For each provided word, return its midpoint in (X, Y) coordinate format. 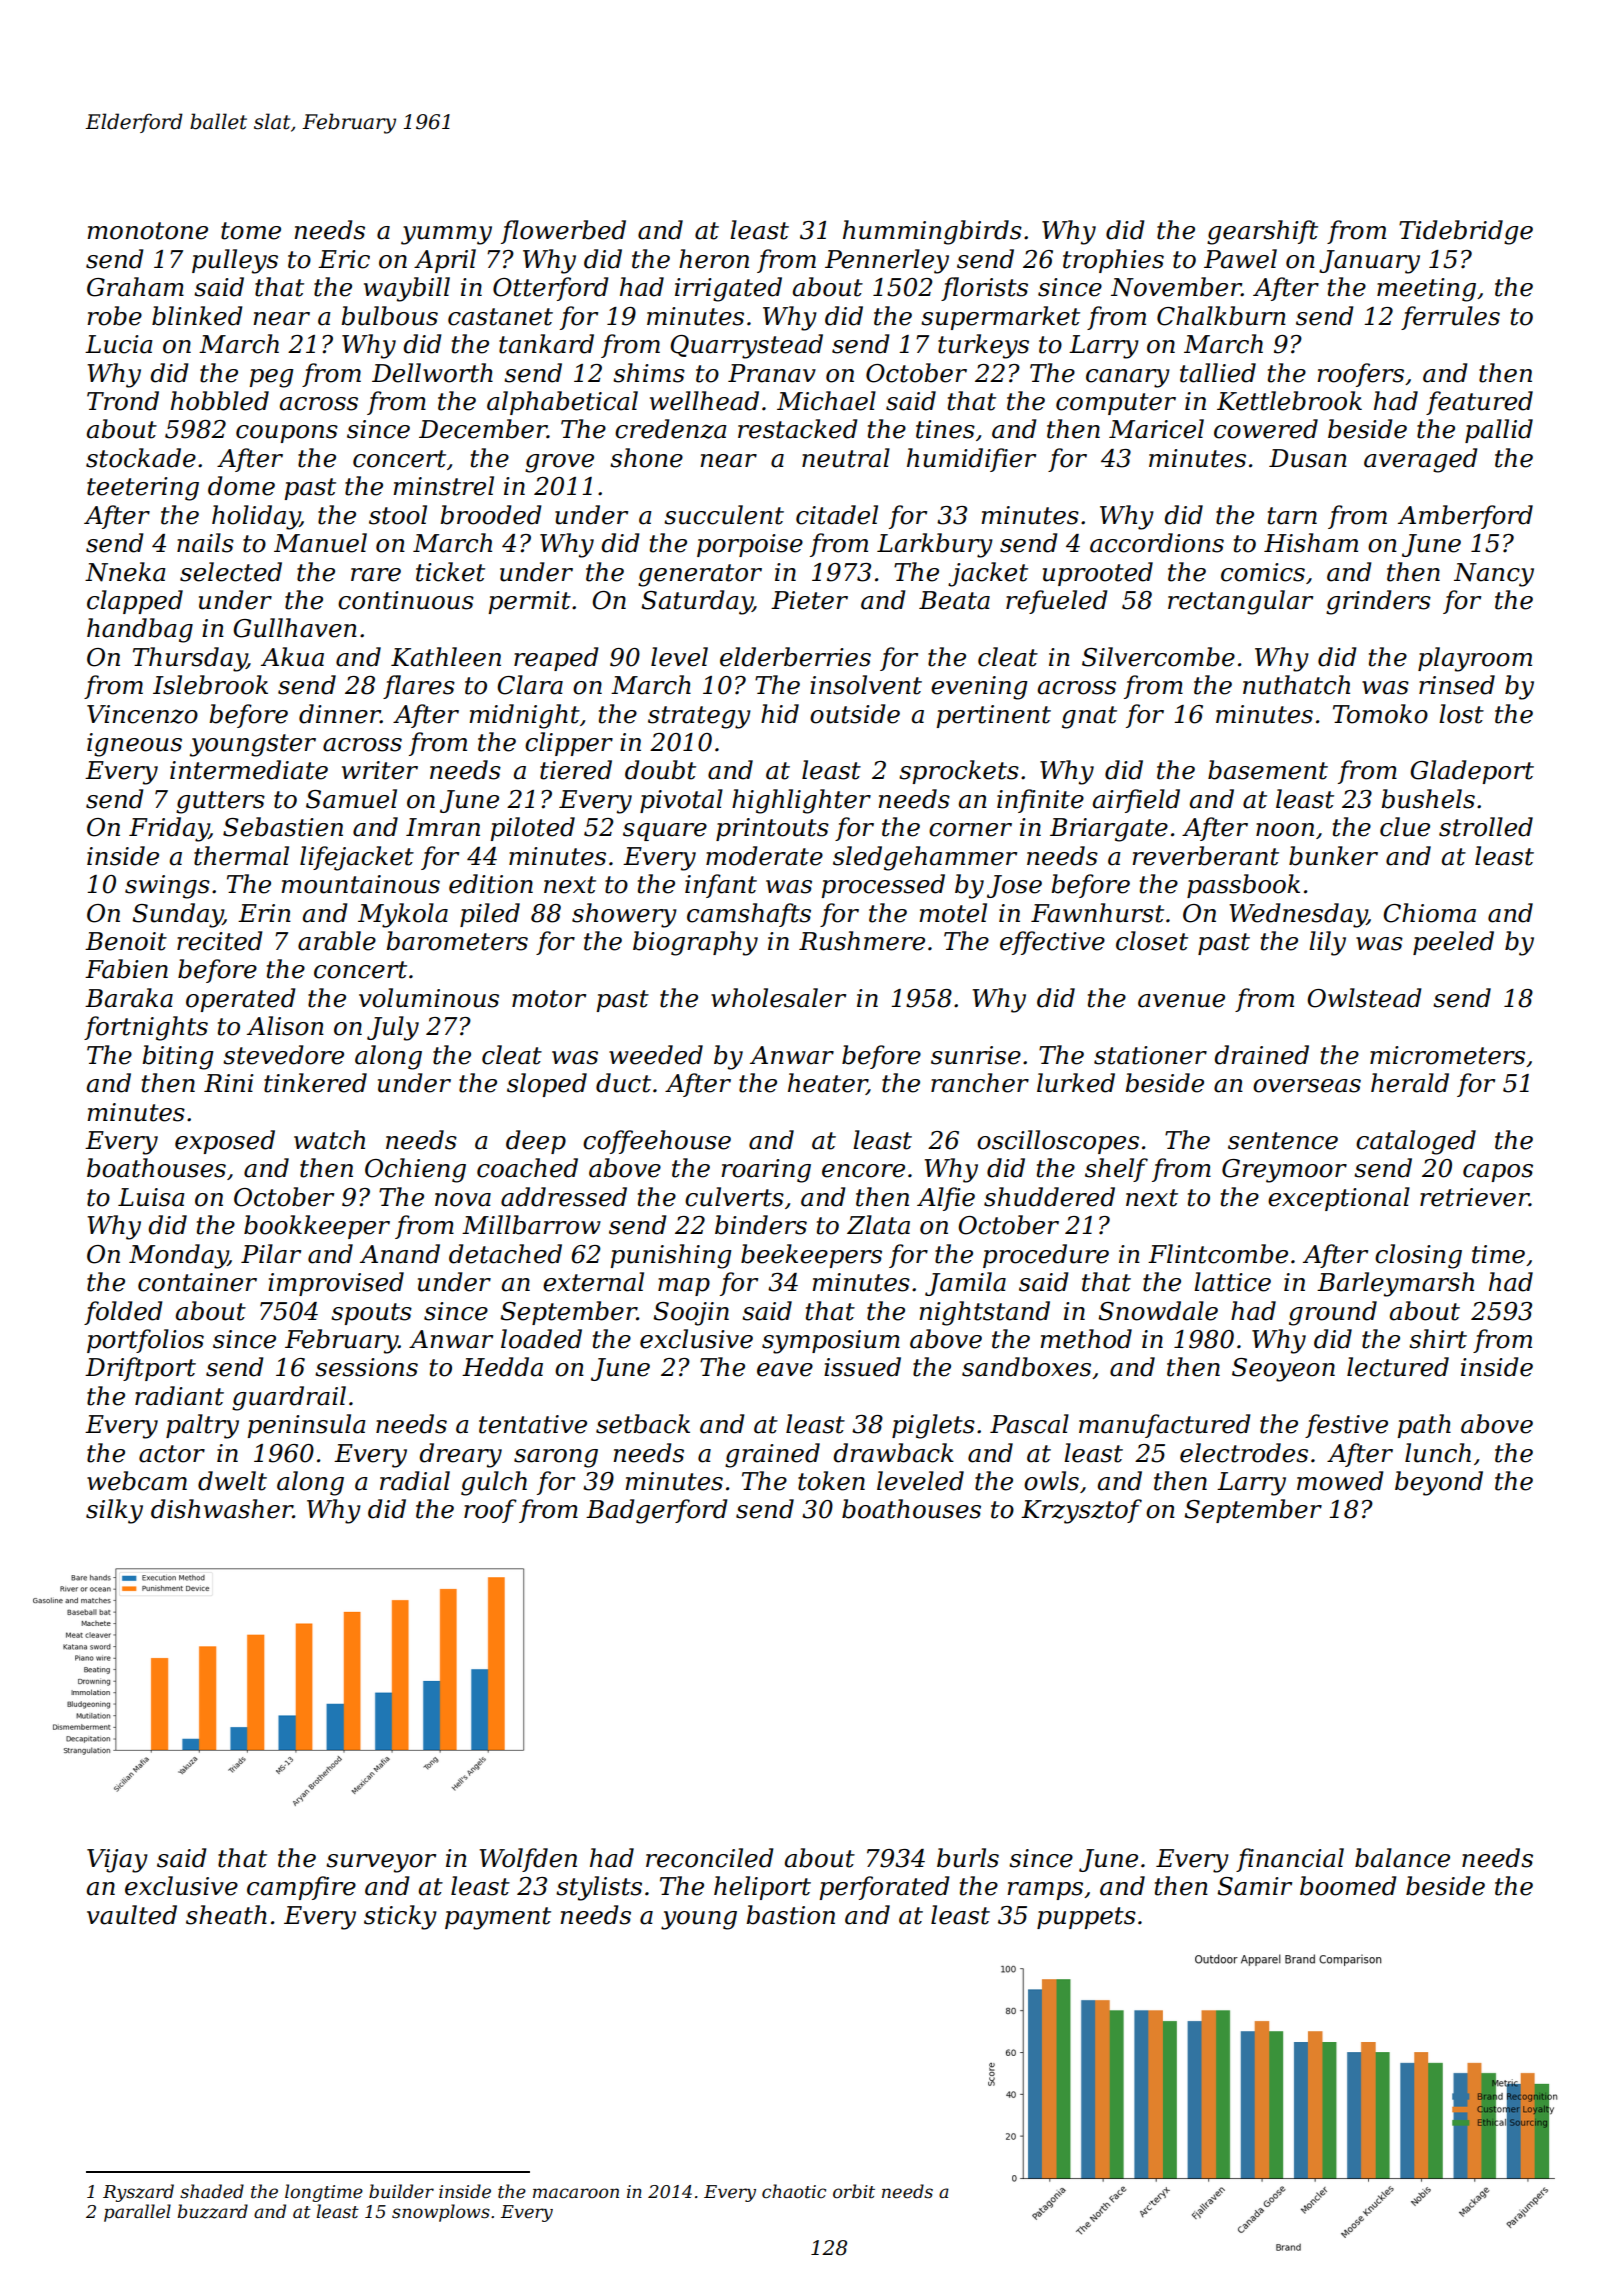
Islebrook (210, 685)
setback (643, 1424)
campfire (301, 1888)
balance (1402, 1858)
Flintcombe (1218, 1254)
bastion (790, 1915)
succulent (724, 515)
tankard (546, 344)
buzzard (213, 2211)
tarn (1292, 516)
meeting (1426, 290)
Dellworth (432, 373)
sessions (366, 1367)
